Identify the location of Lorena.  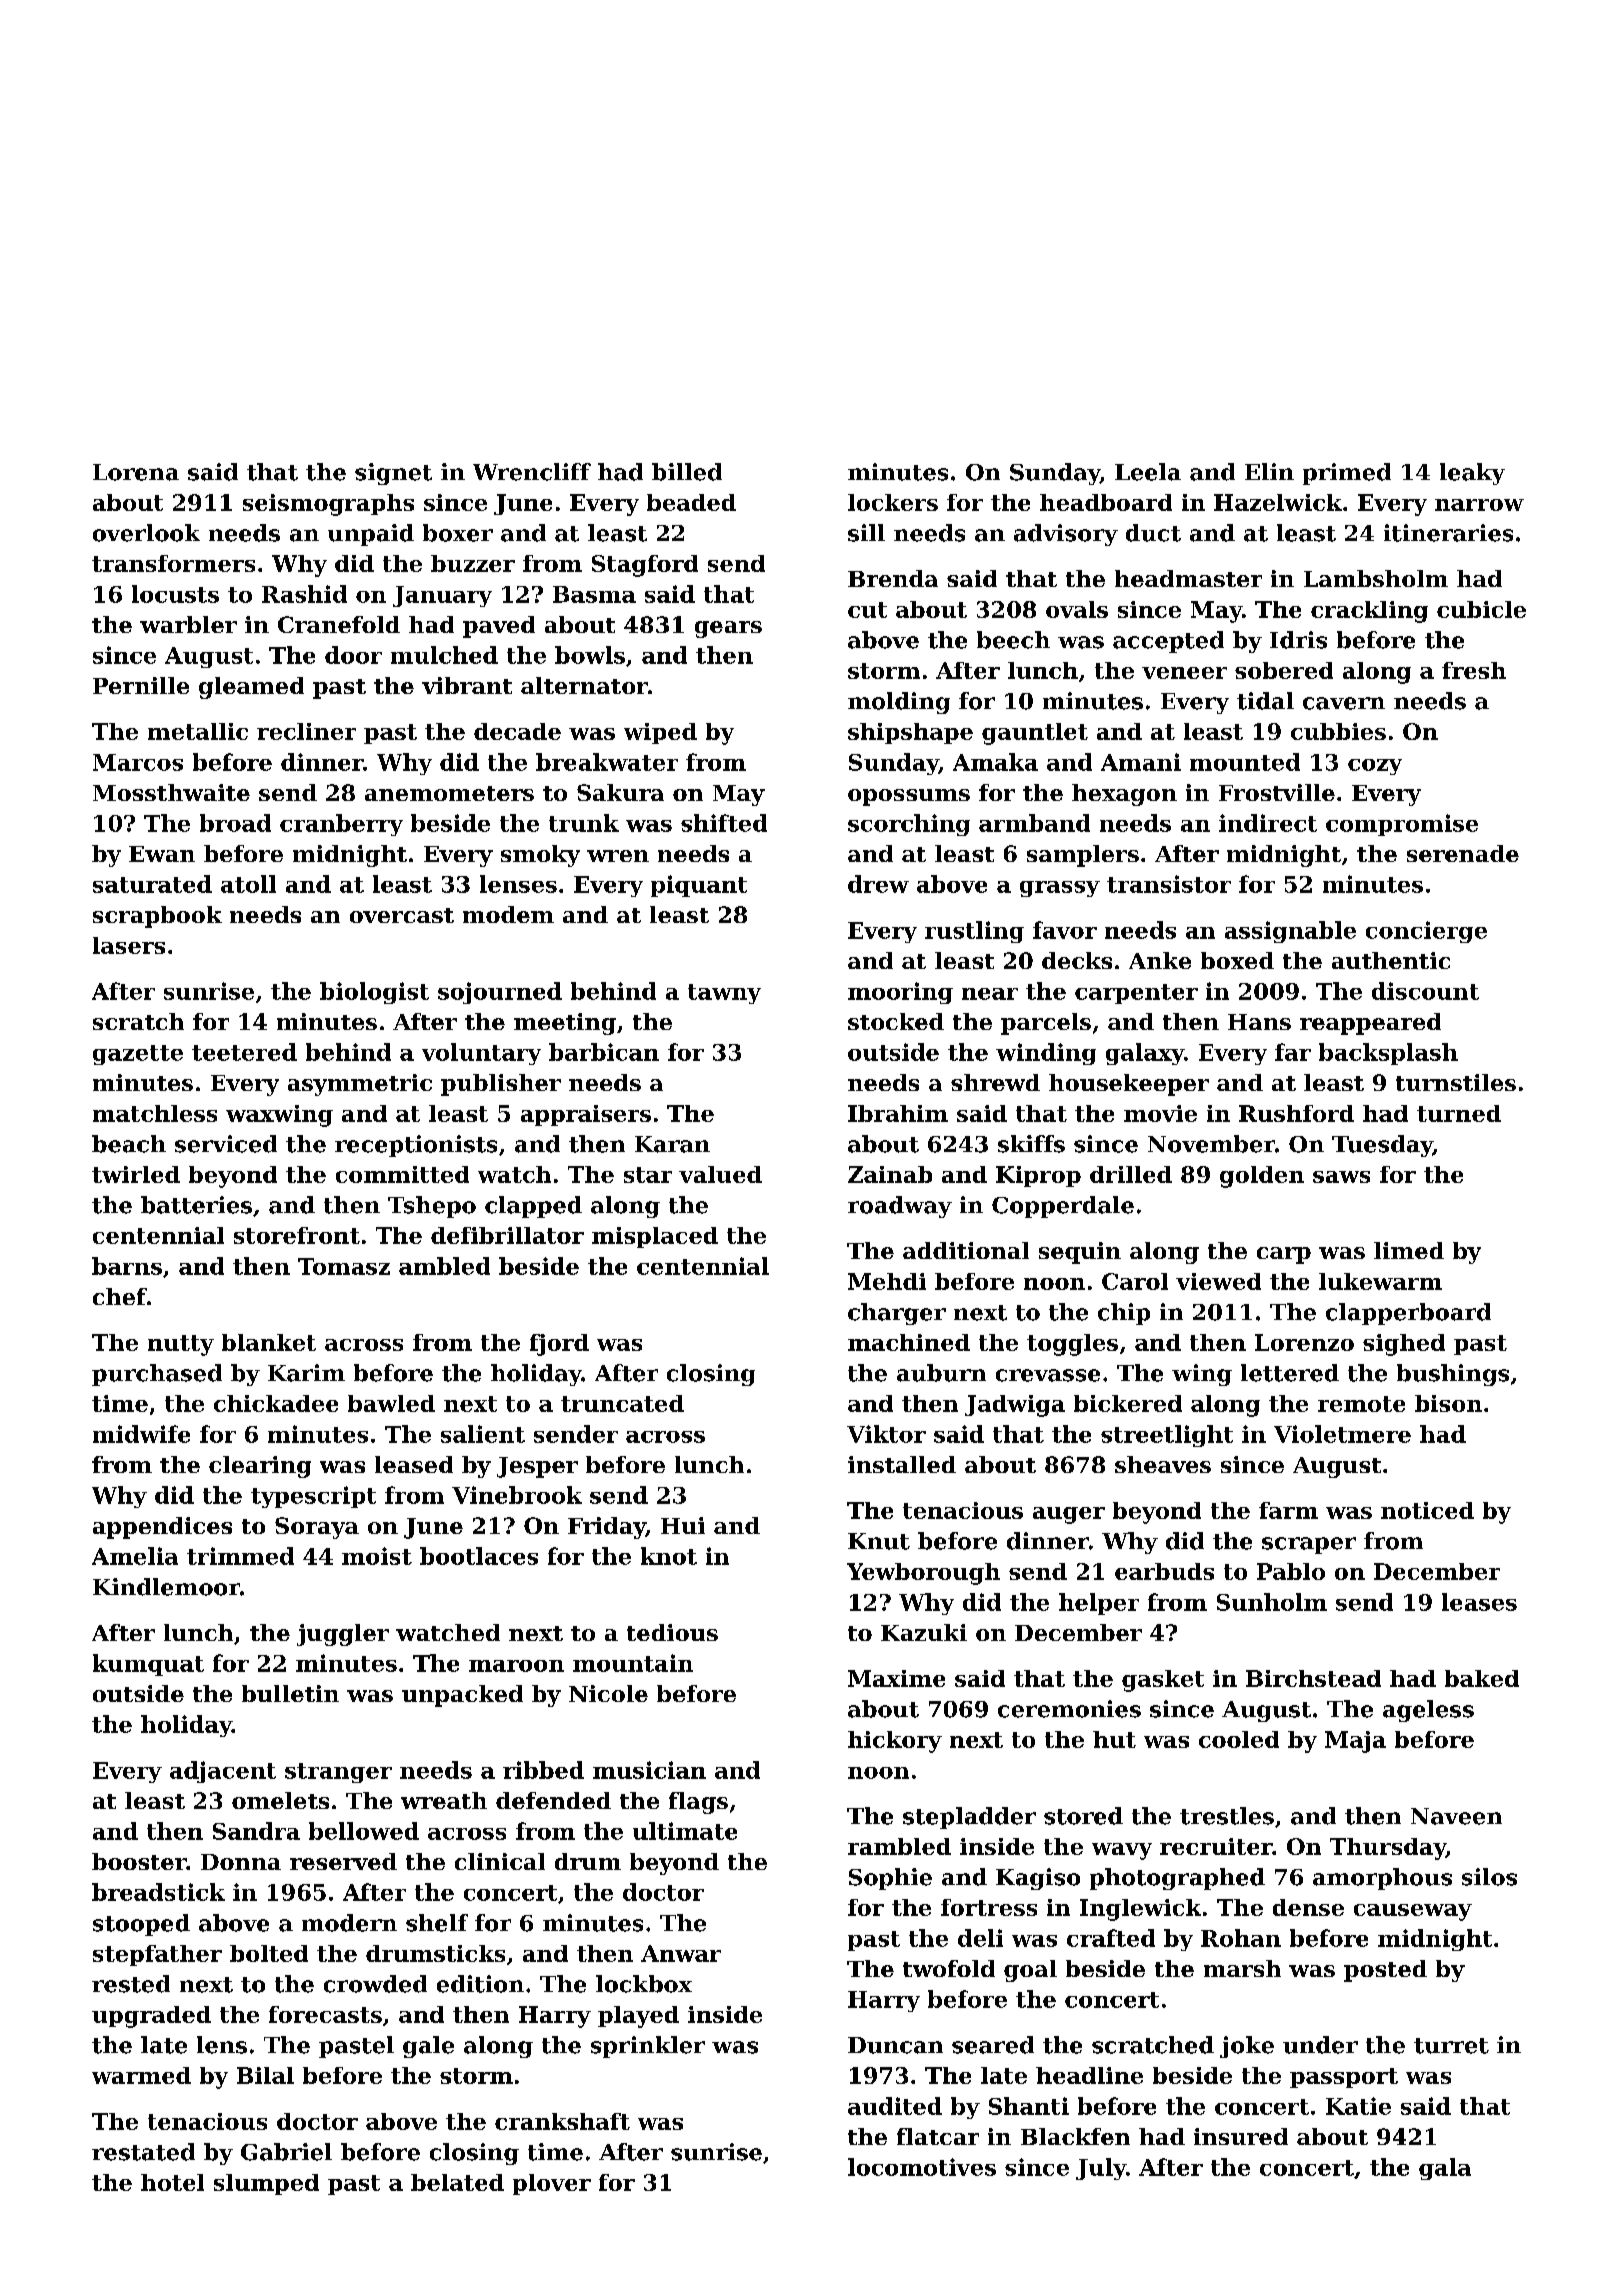
(136, 472).
